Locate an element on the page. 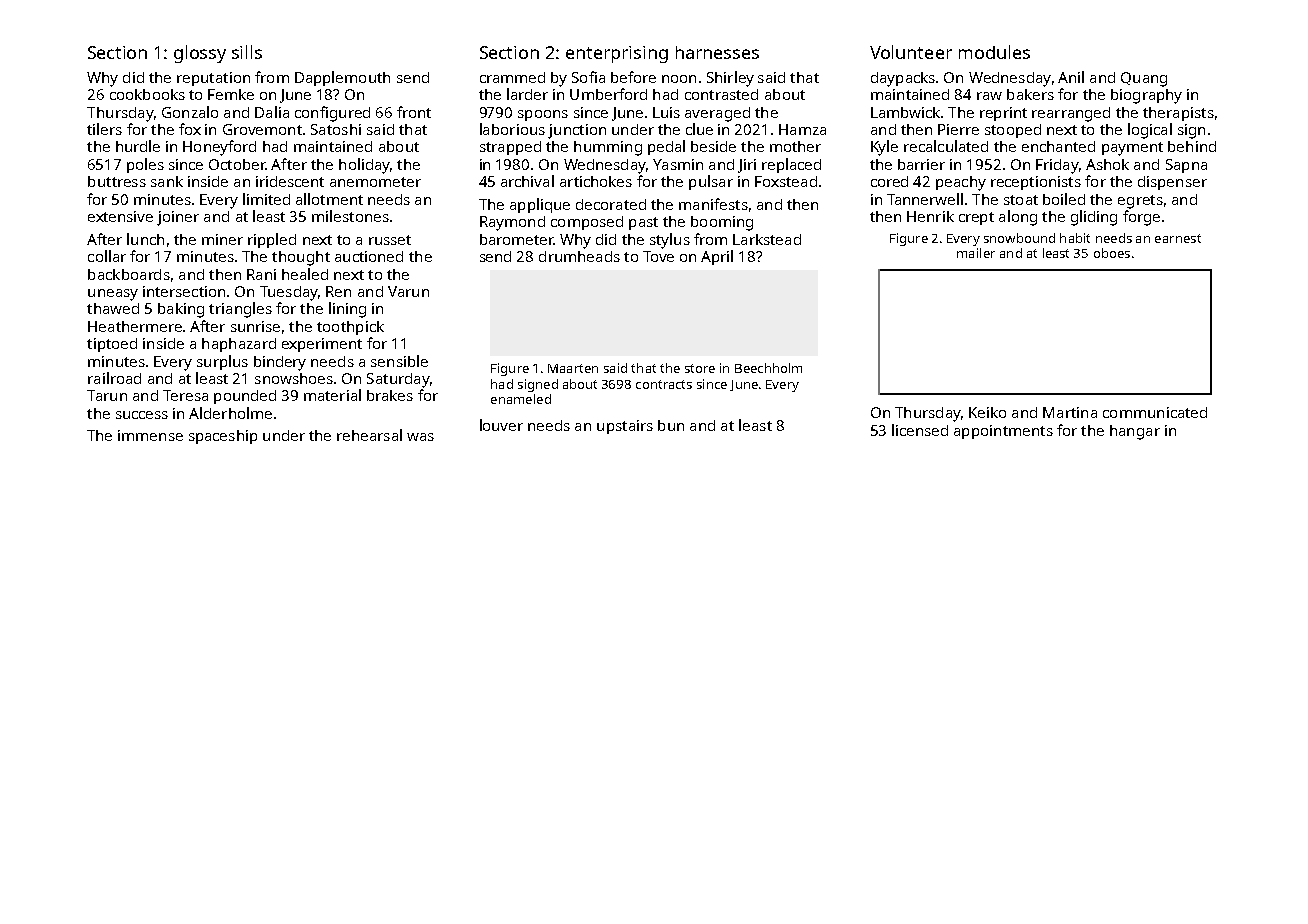 The height and width of the document is (924, 1308). Maarten is located at coordinates (573, 368).
